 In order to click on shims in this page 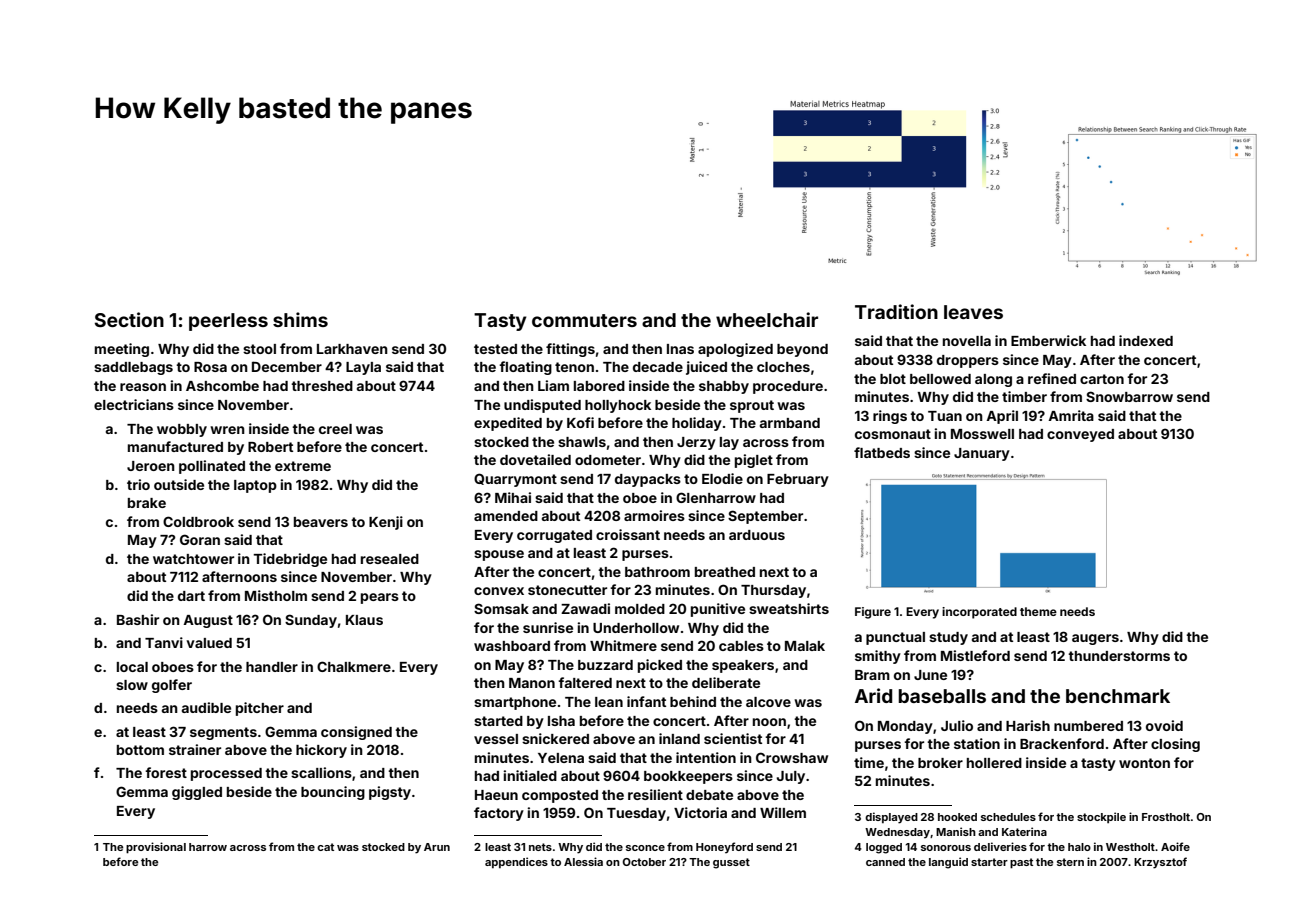, I will do `click(300, 319)`.
